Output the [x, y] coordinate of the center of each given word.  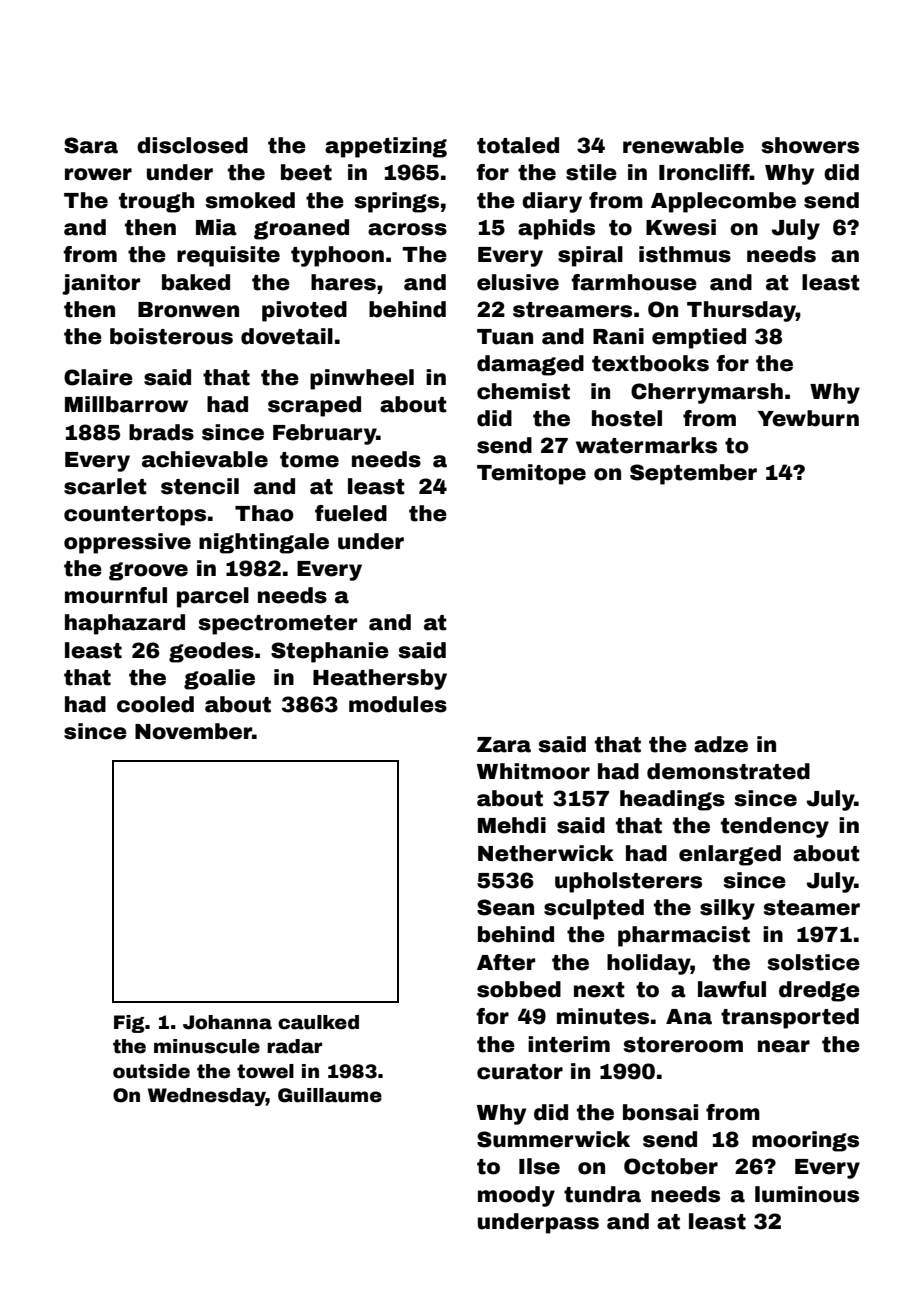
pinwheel [362, 379]
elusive [518, 282]
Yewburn [808, 418]
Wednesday [207, 1097]
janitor [101, 284]
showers [810, 145]
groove [148, 571]
